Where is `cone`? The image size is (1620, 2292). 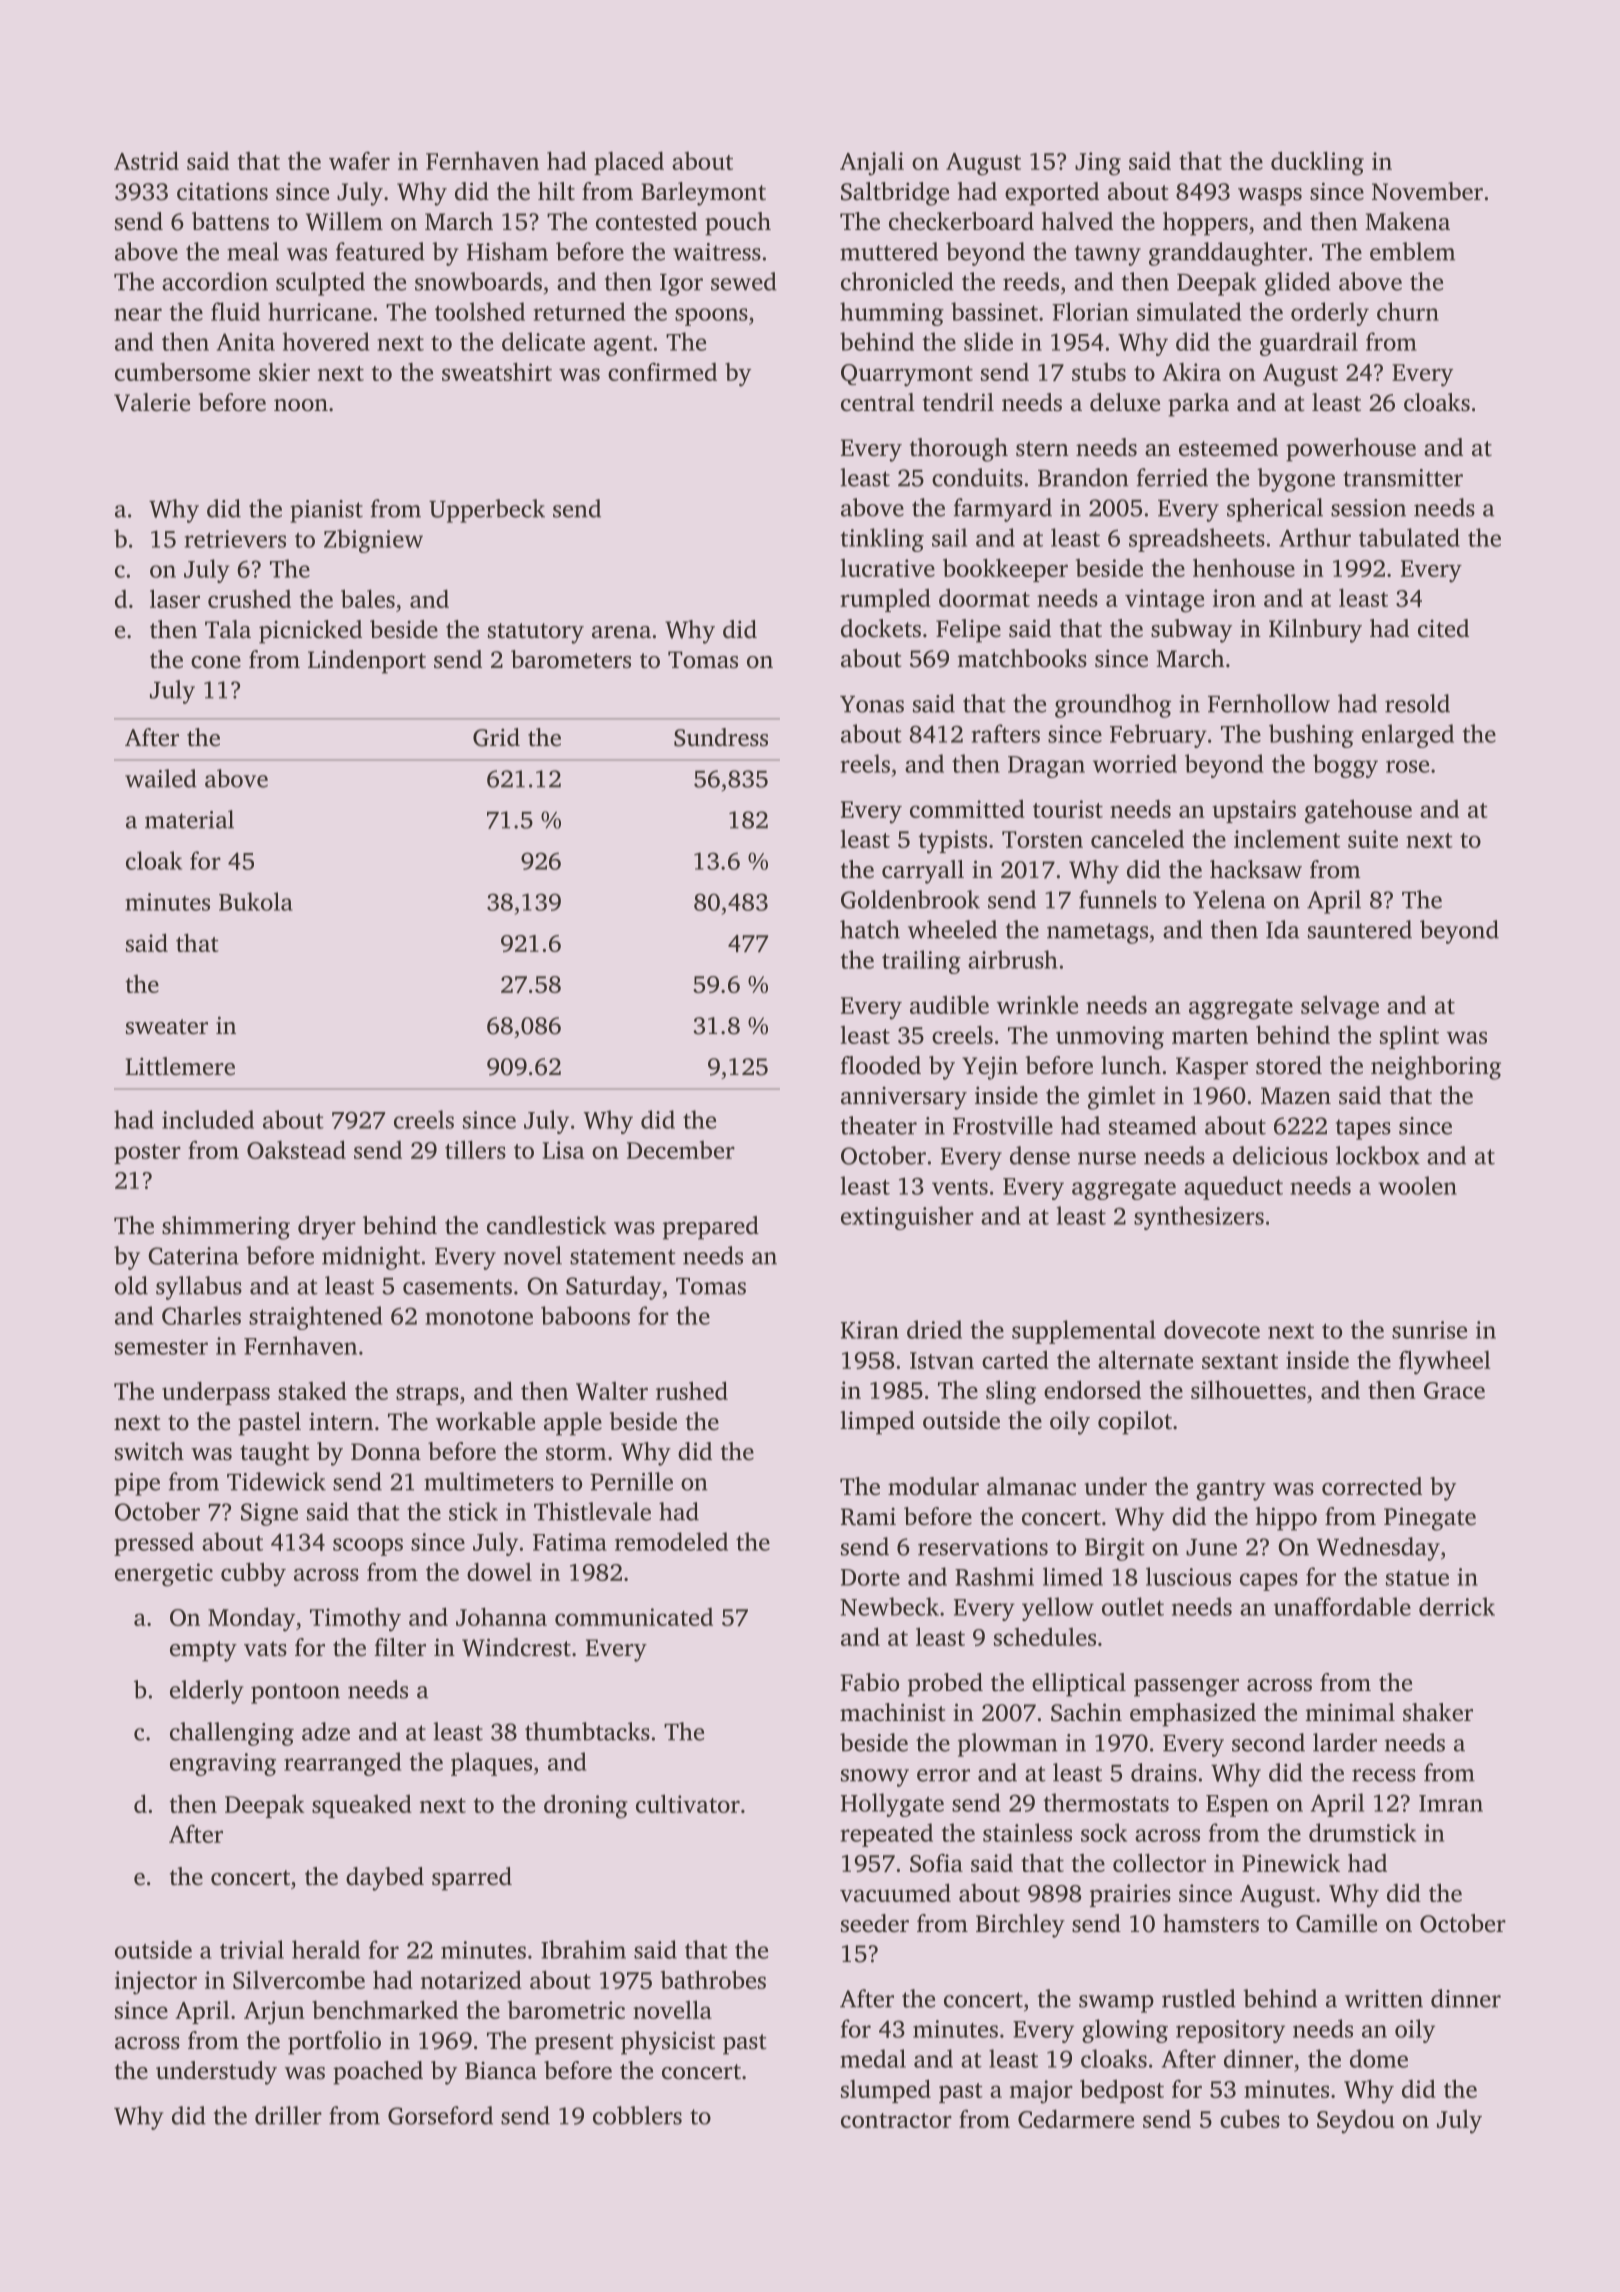 cone is located at coordinates (216, 662).
